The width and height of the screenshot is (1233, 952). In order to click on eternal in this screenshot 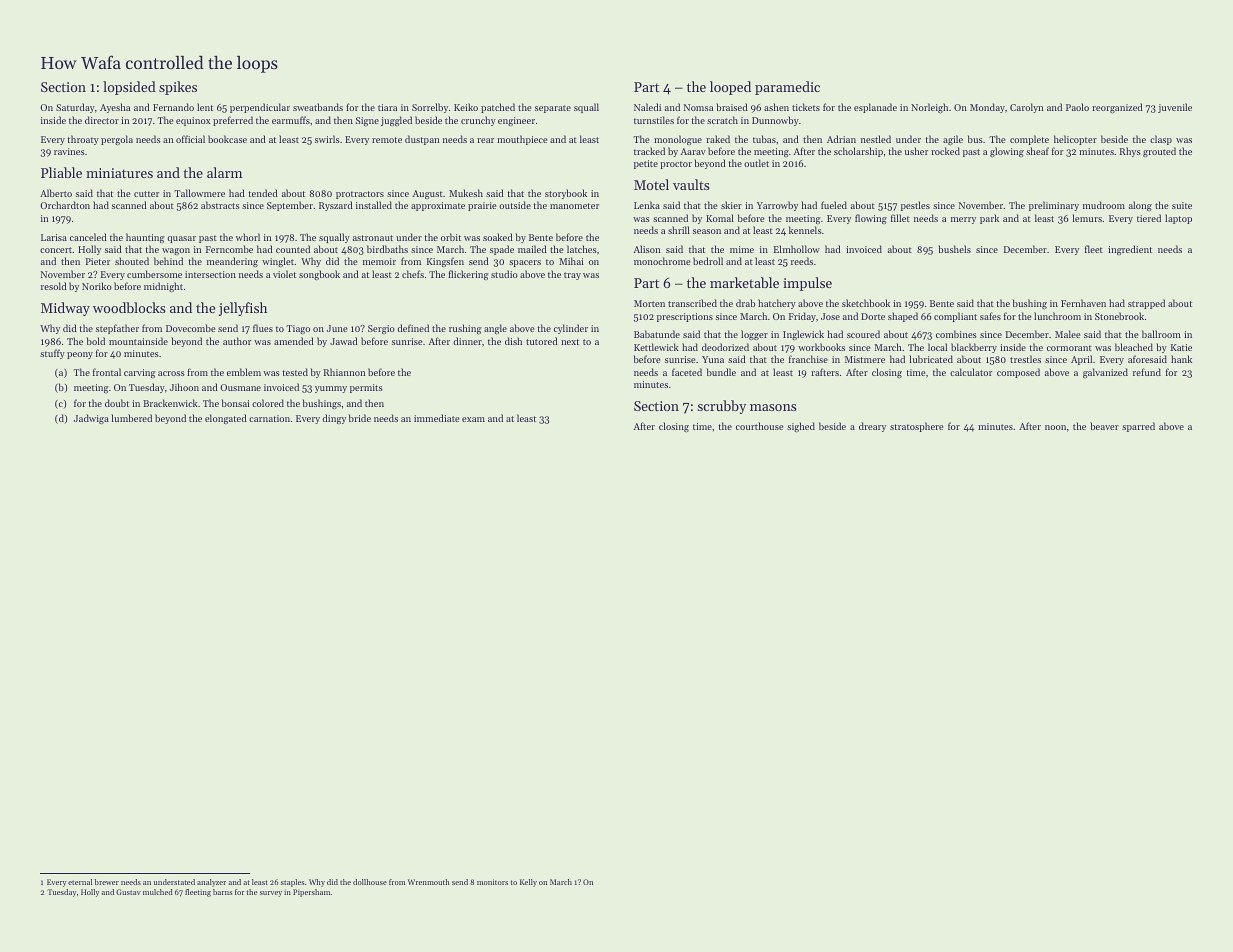, I will do `click(80, 882)`.
